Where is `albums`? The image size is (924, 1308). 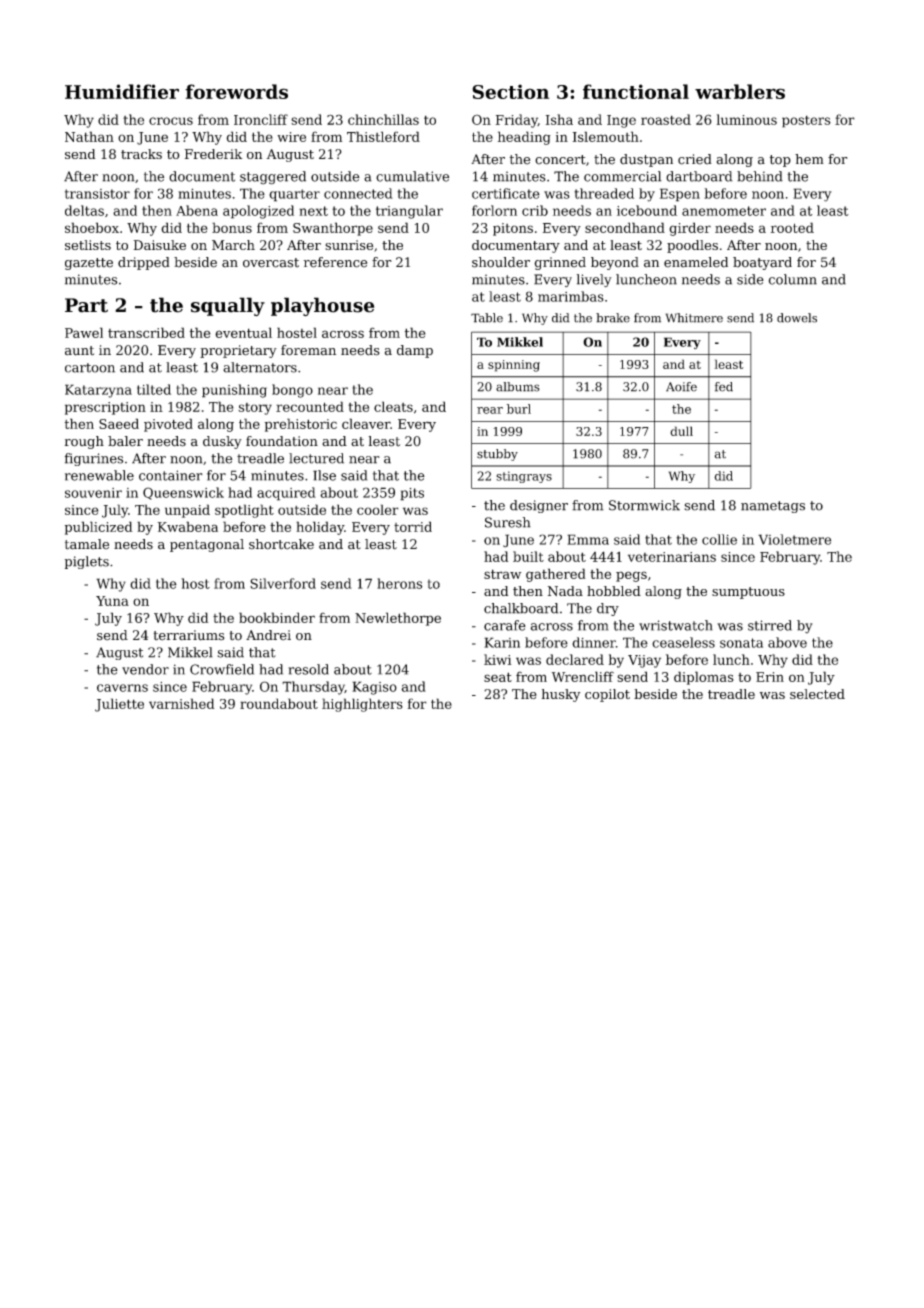
albums is located at coordinates (518, 387).
